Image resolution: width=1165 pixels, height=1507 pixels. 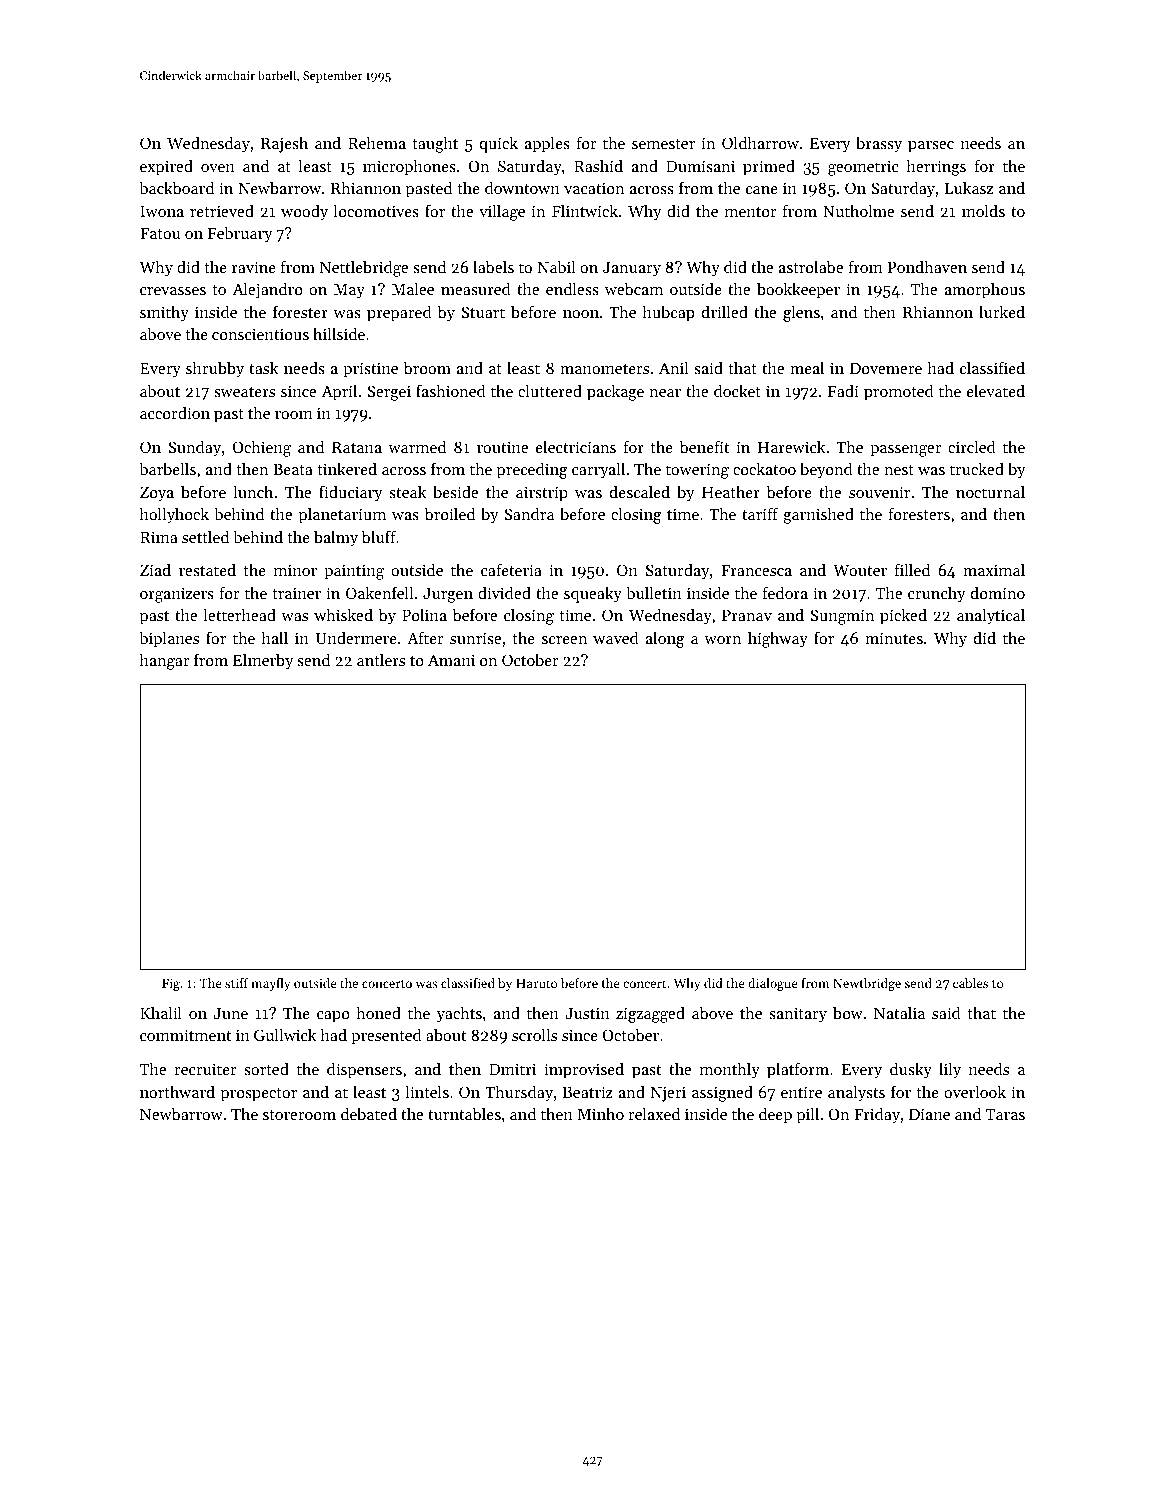 I want to click on promoted, so click(x=899, y=392).
